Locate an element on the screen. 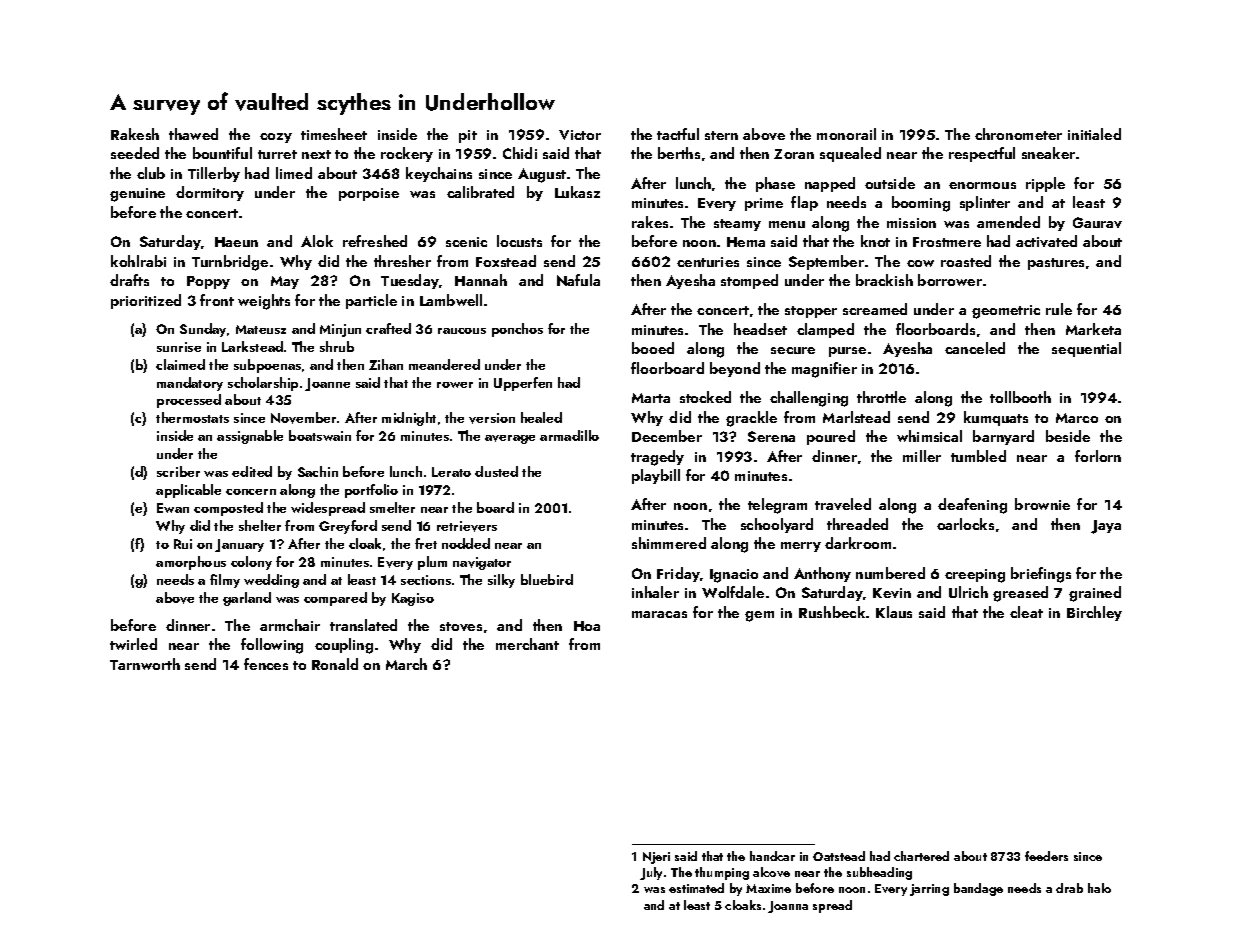 The height and width of the screenshot is (952, 1233). July is located at coordinates (651, 873).
